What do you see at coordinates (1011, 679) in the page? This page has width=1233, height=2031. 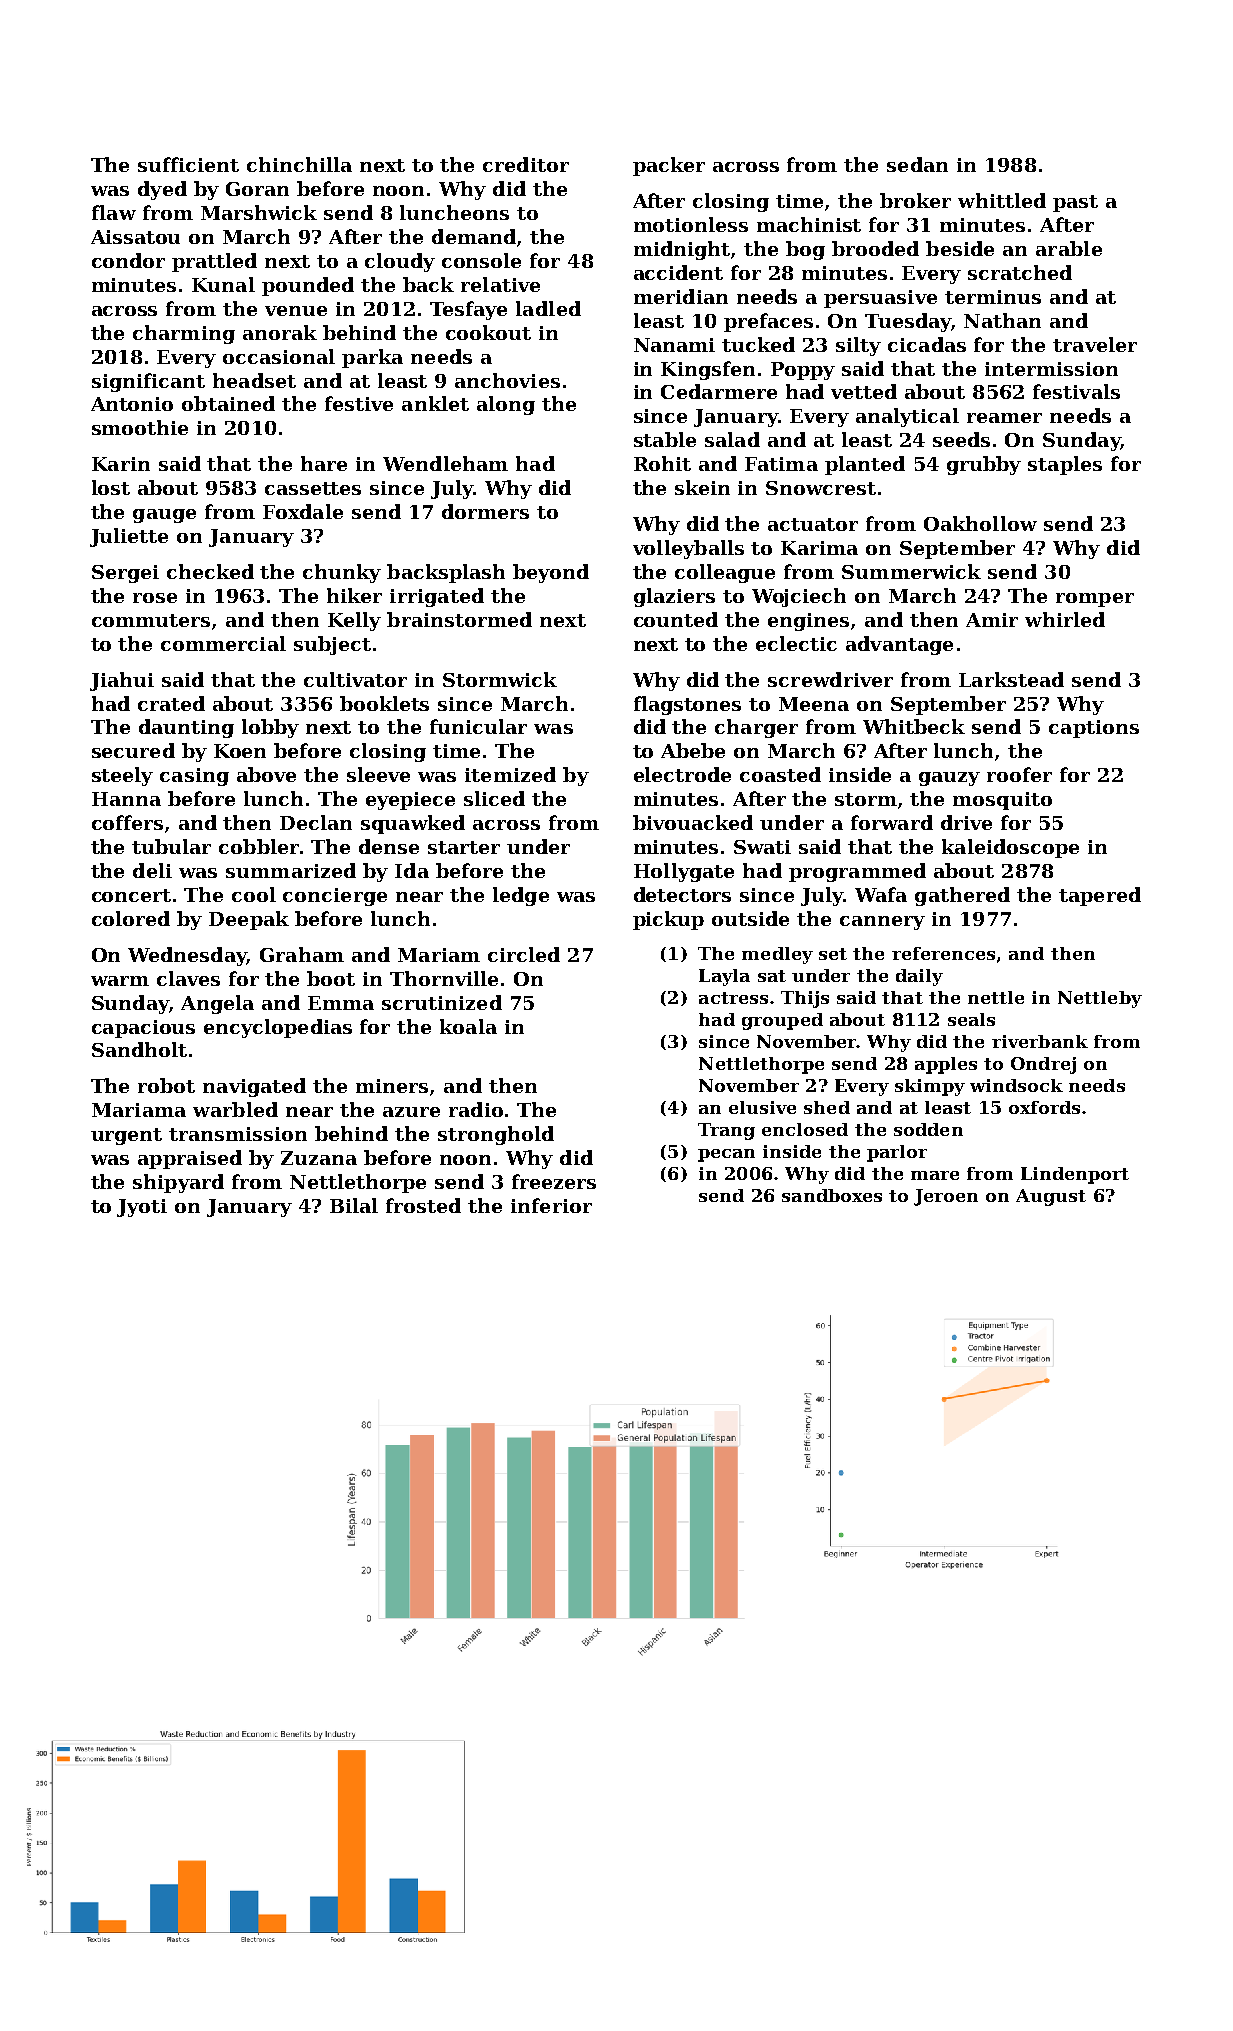 I see `Larkstead` at bounding box center [1011, 679].
